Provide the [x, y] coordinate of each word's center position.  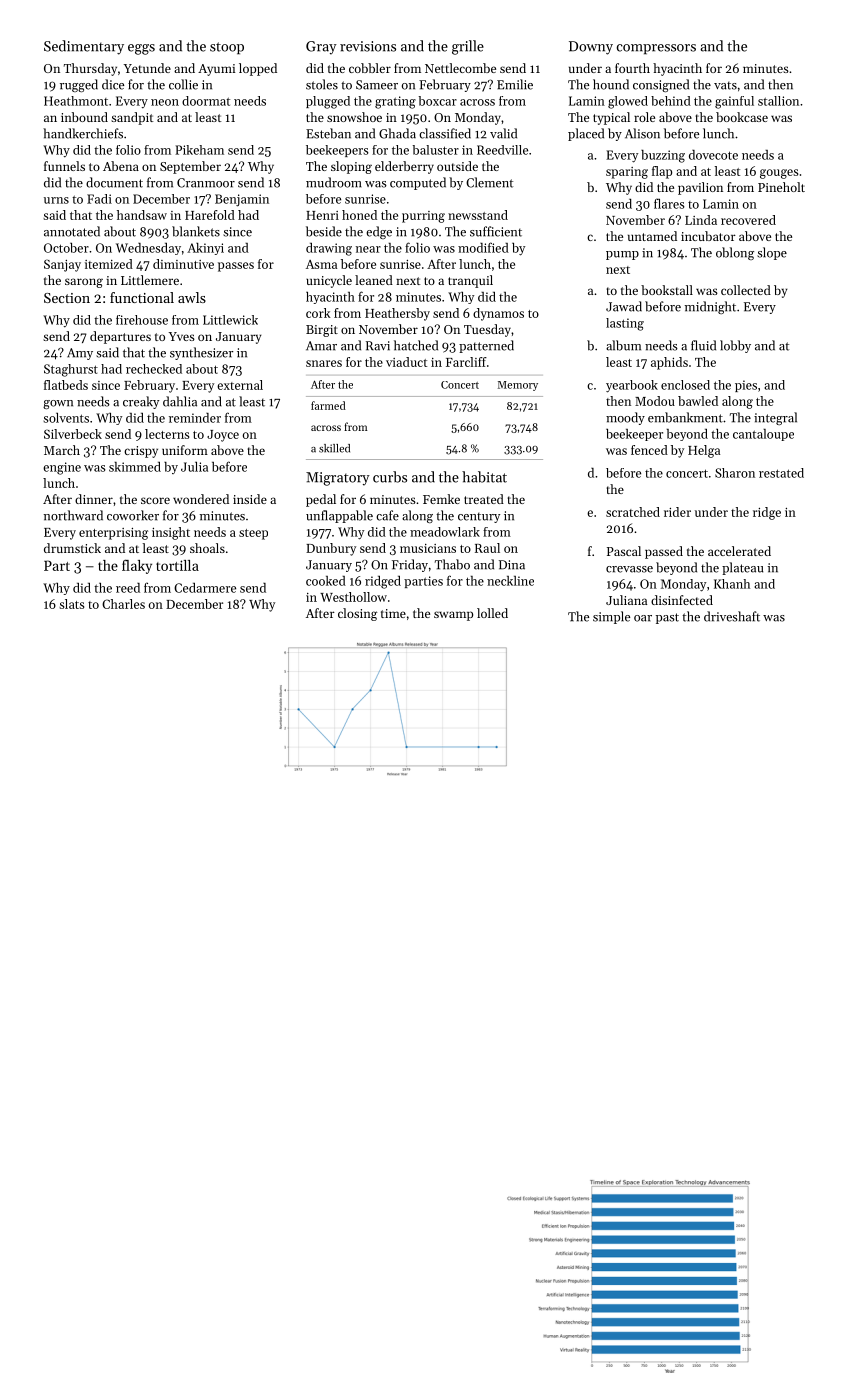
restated [781, 473]
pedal [321, 500]
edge [379, 232]
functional [142, 297]
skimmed [135, 467]
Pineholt [781, 187]
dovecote [713, 155]
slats [71, 604]
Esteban [328, 133]
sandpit [132, 118]
